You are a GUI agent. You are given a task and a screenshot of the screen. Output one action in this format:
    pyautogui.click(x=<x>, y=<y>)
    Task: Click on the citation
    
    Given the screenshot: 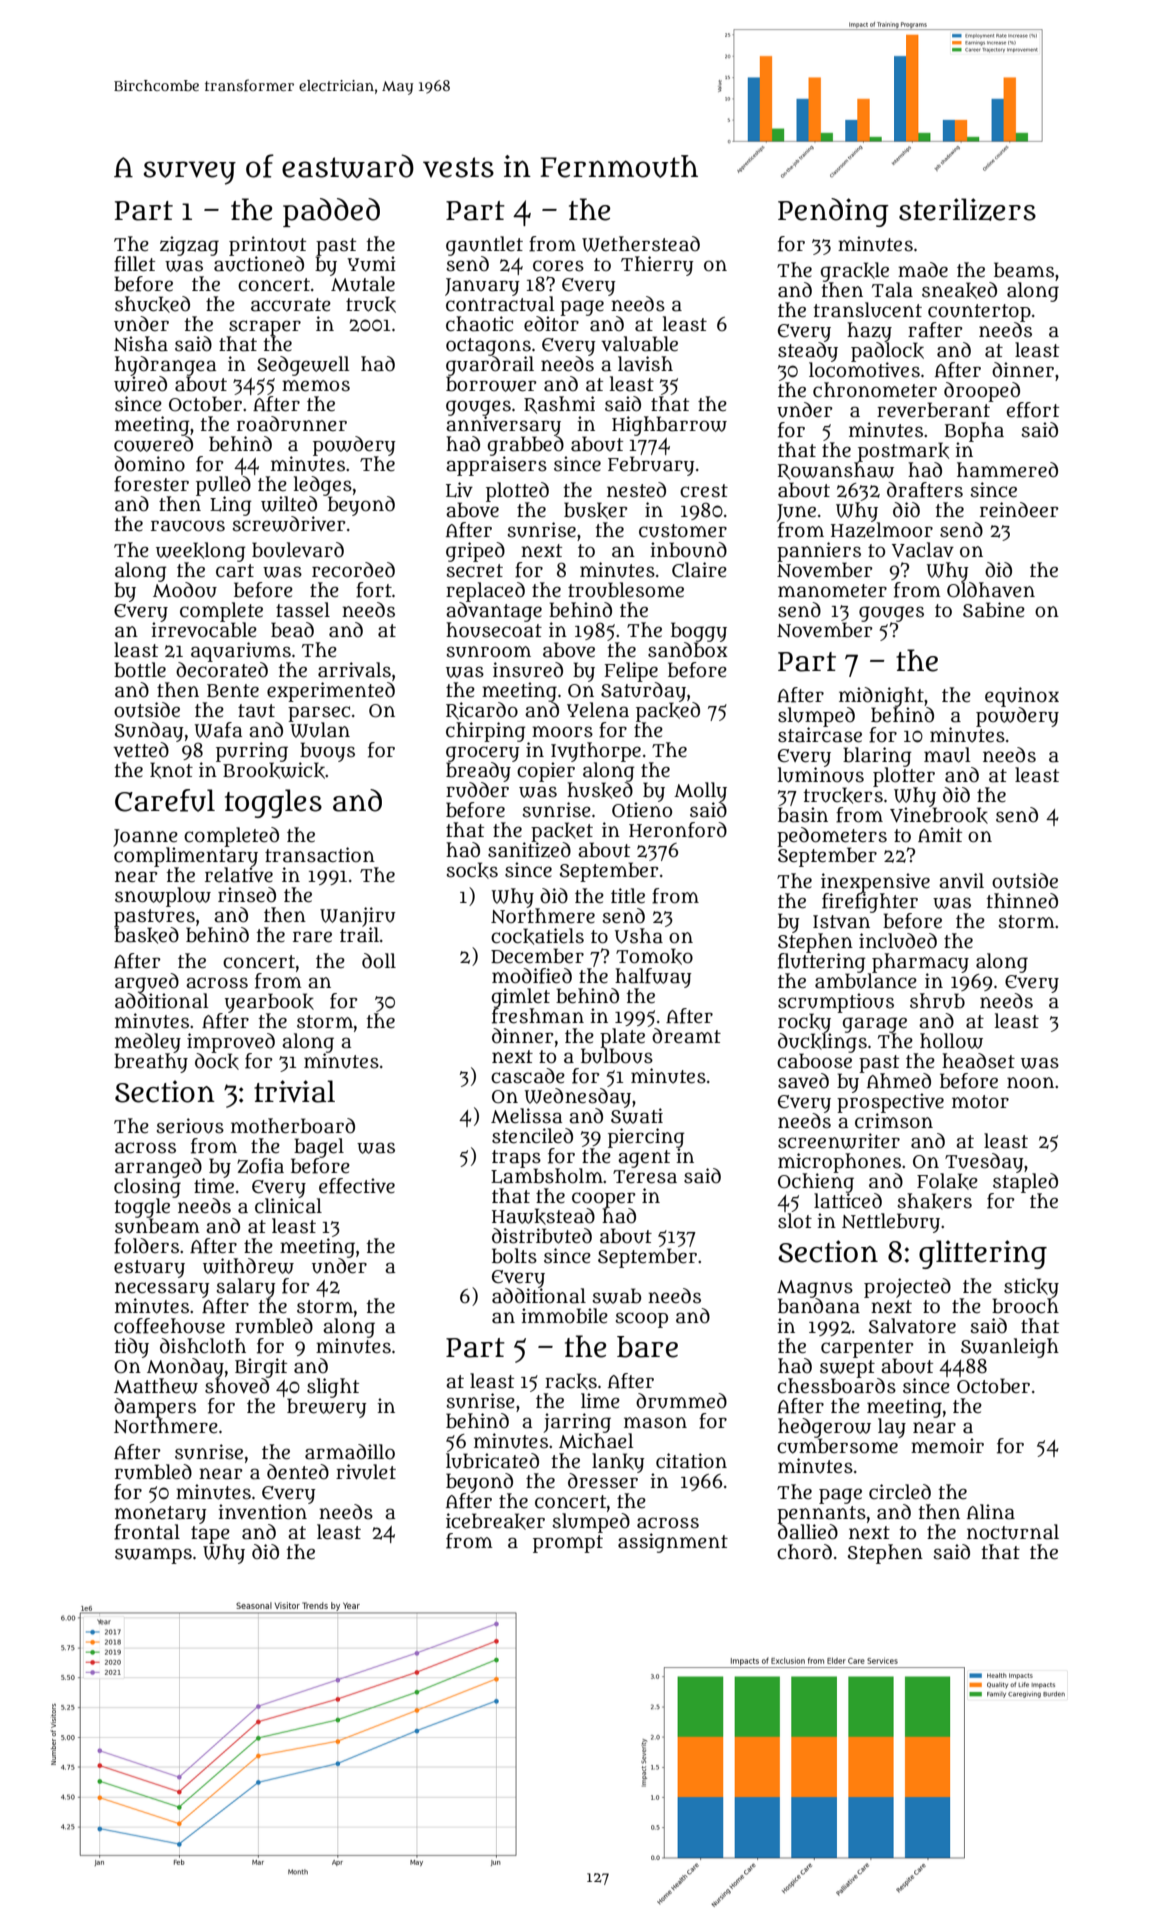 What is the action you would take?
    pyautogui.click(x=691, y=1461)
